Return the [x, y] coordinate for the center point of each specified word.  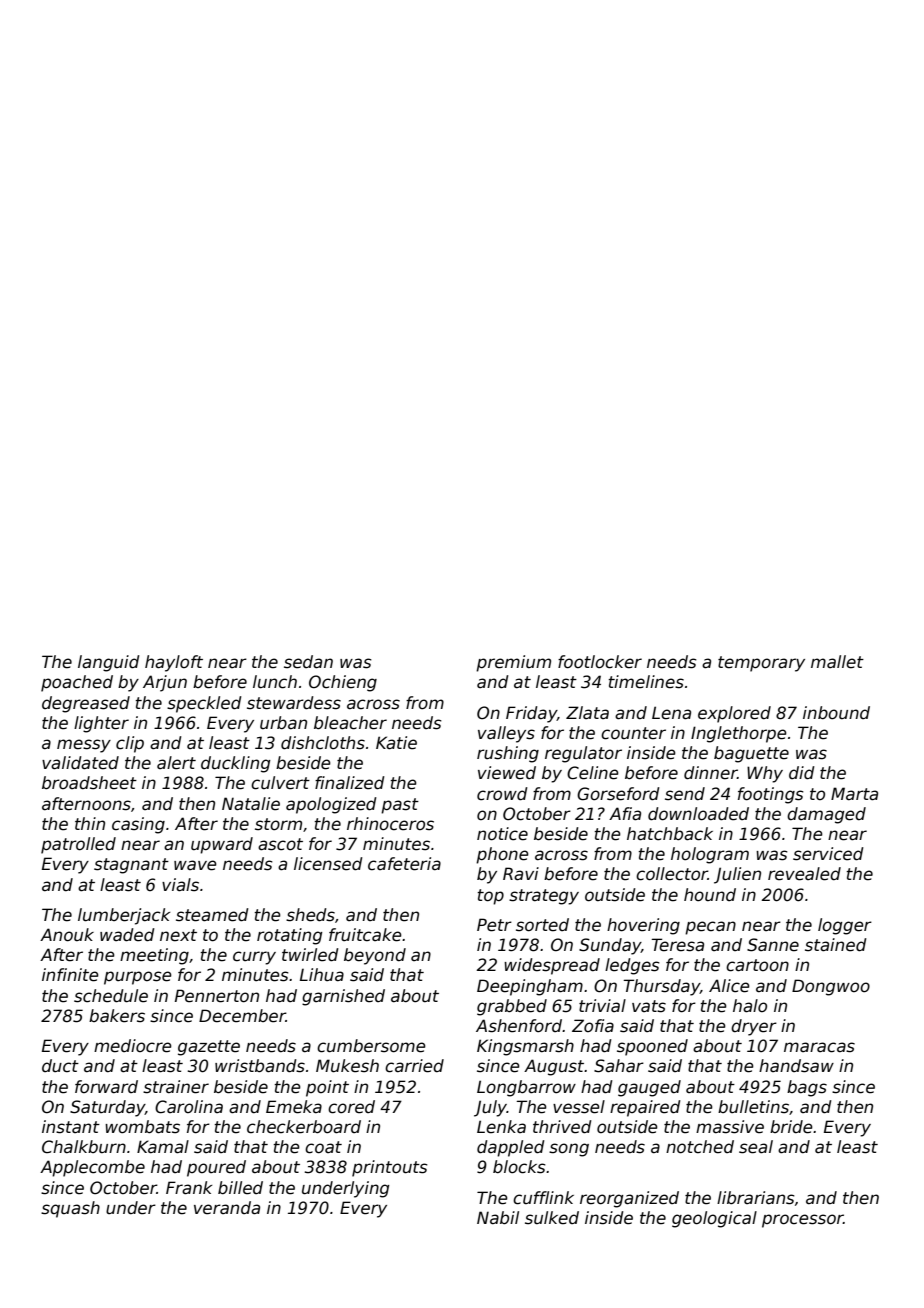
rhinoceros [390, 824]
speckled [204, 704]
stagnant [131, 866]
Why [765, 774]
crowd [502, 794]
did [802, 773]
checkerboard [304, 1127]
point [327, 1088]
